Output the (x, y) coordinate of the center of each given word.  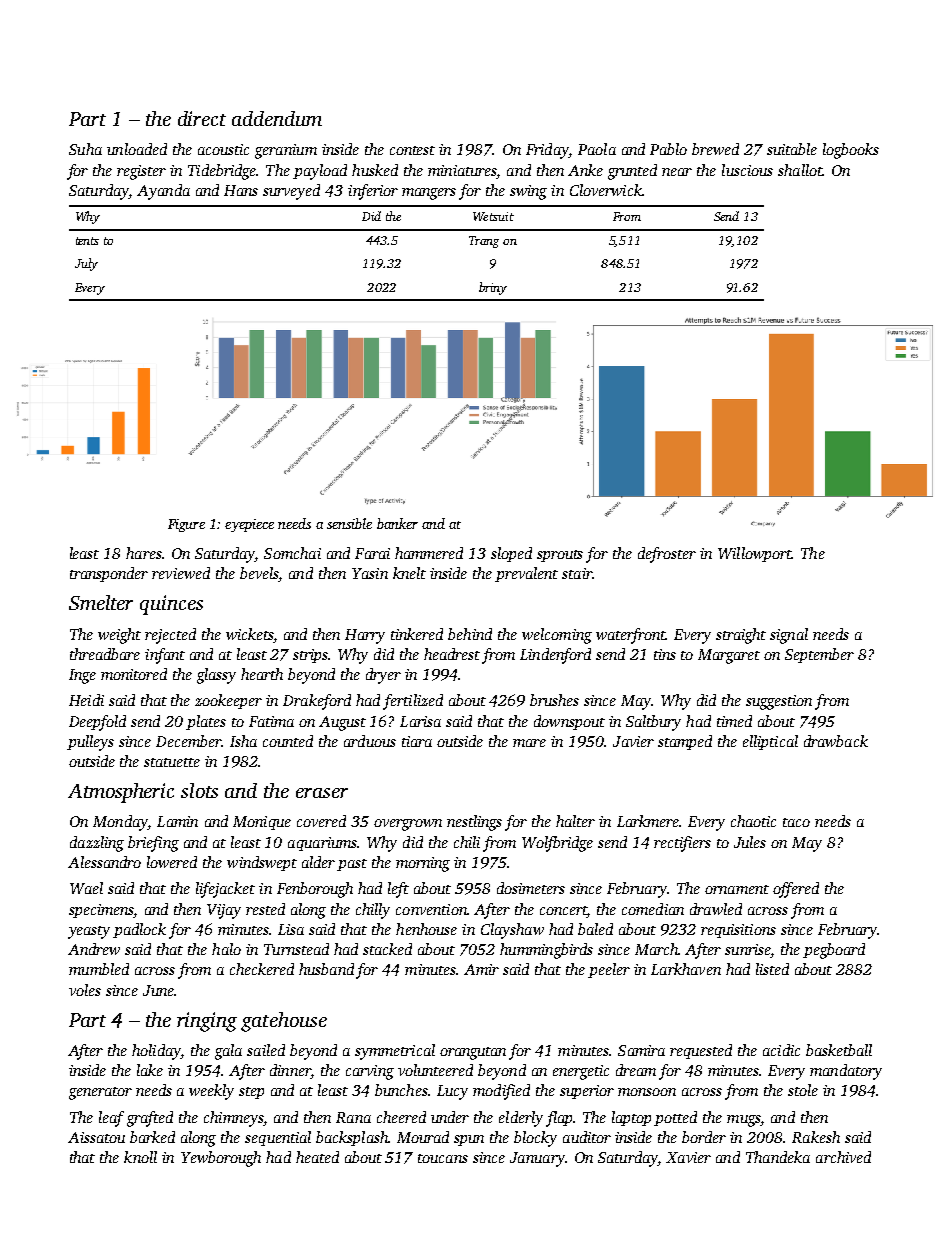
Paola (597, 149)
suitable (792, 149)
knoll (140, 1157)
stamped (685, 742)
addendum (277, 118)
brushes (554, 700)
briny (493, 288)
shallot (800, 170)
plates (206, 722)
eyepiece (249, 525)
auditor (587, 1137)
